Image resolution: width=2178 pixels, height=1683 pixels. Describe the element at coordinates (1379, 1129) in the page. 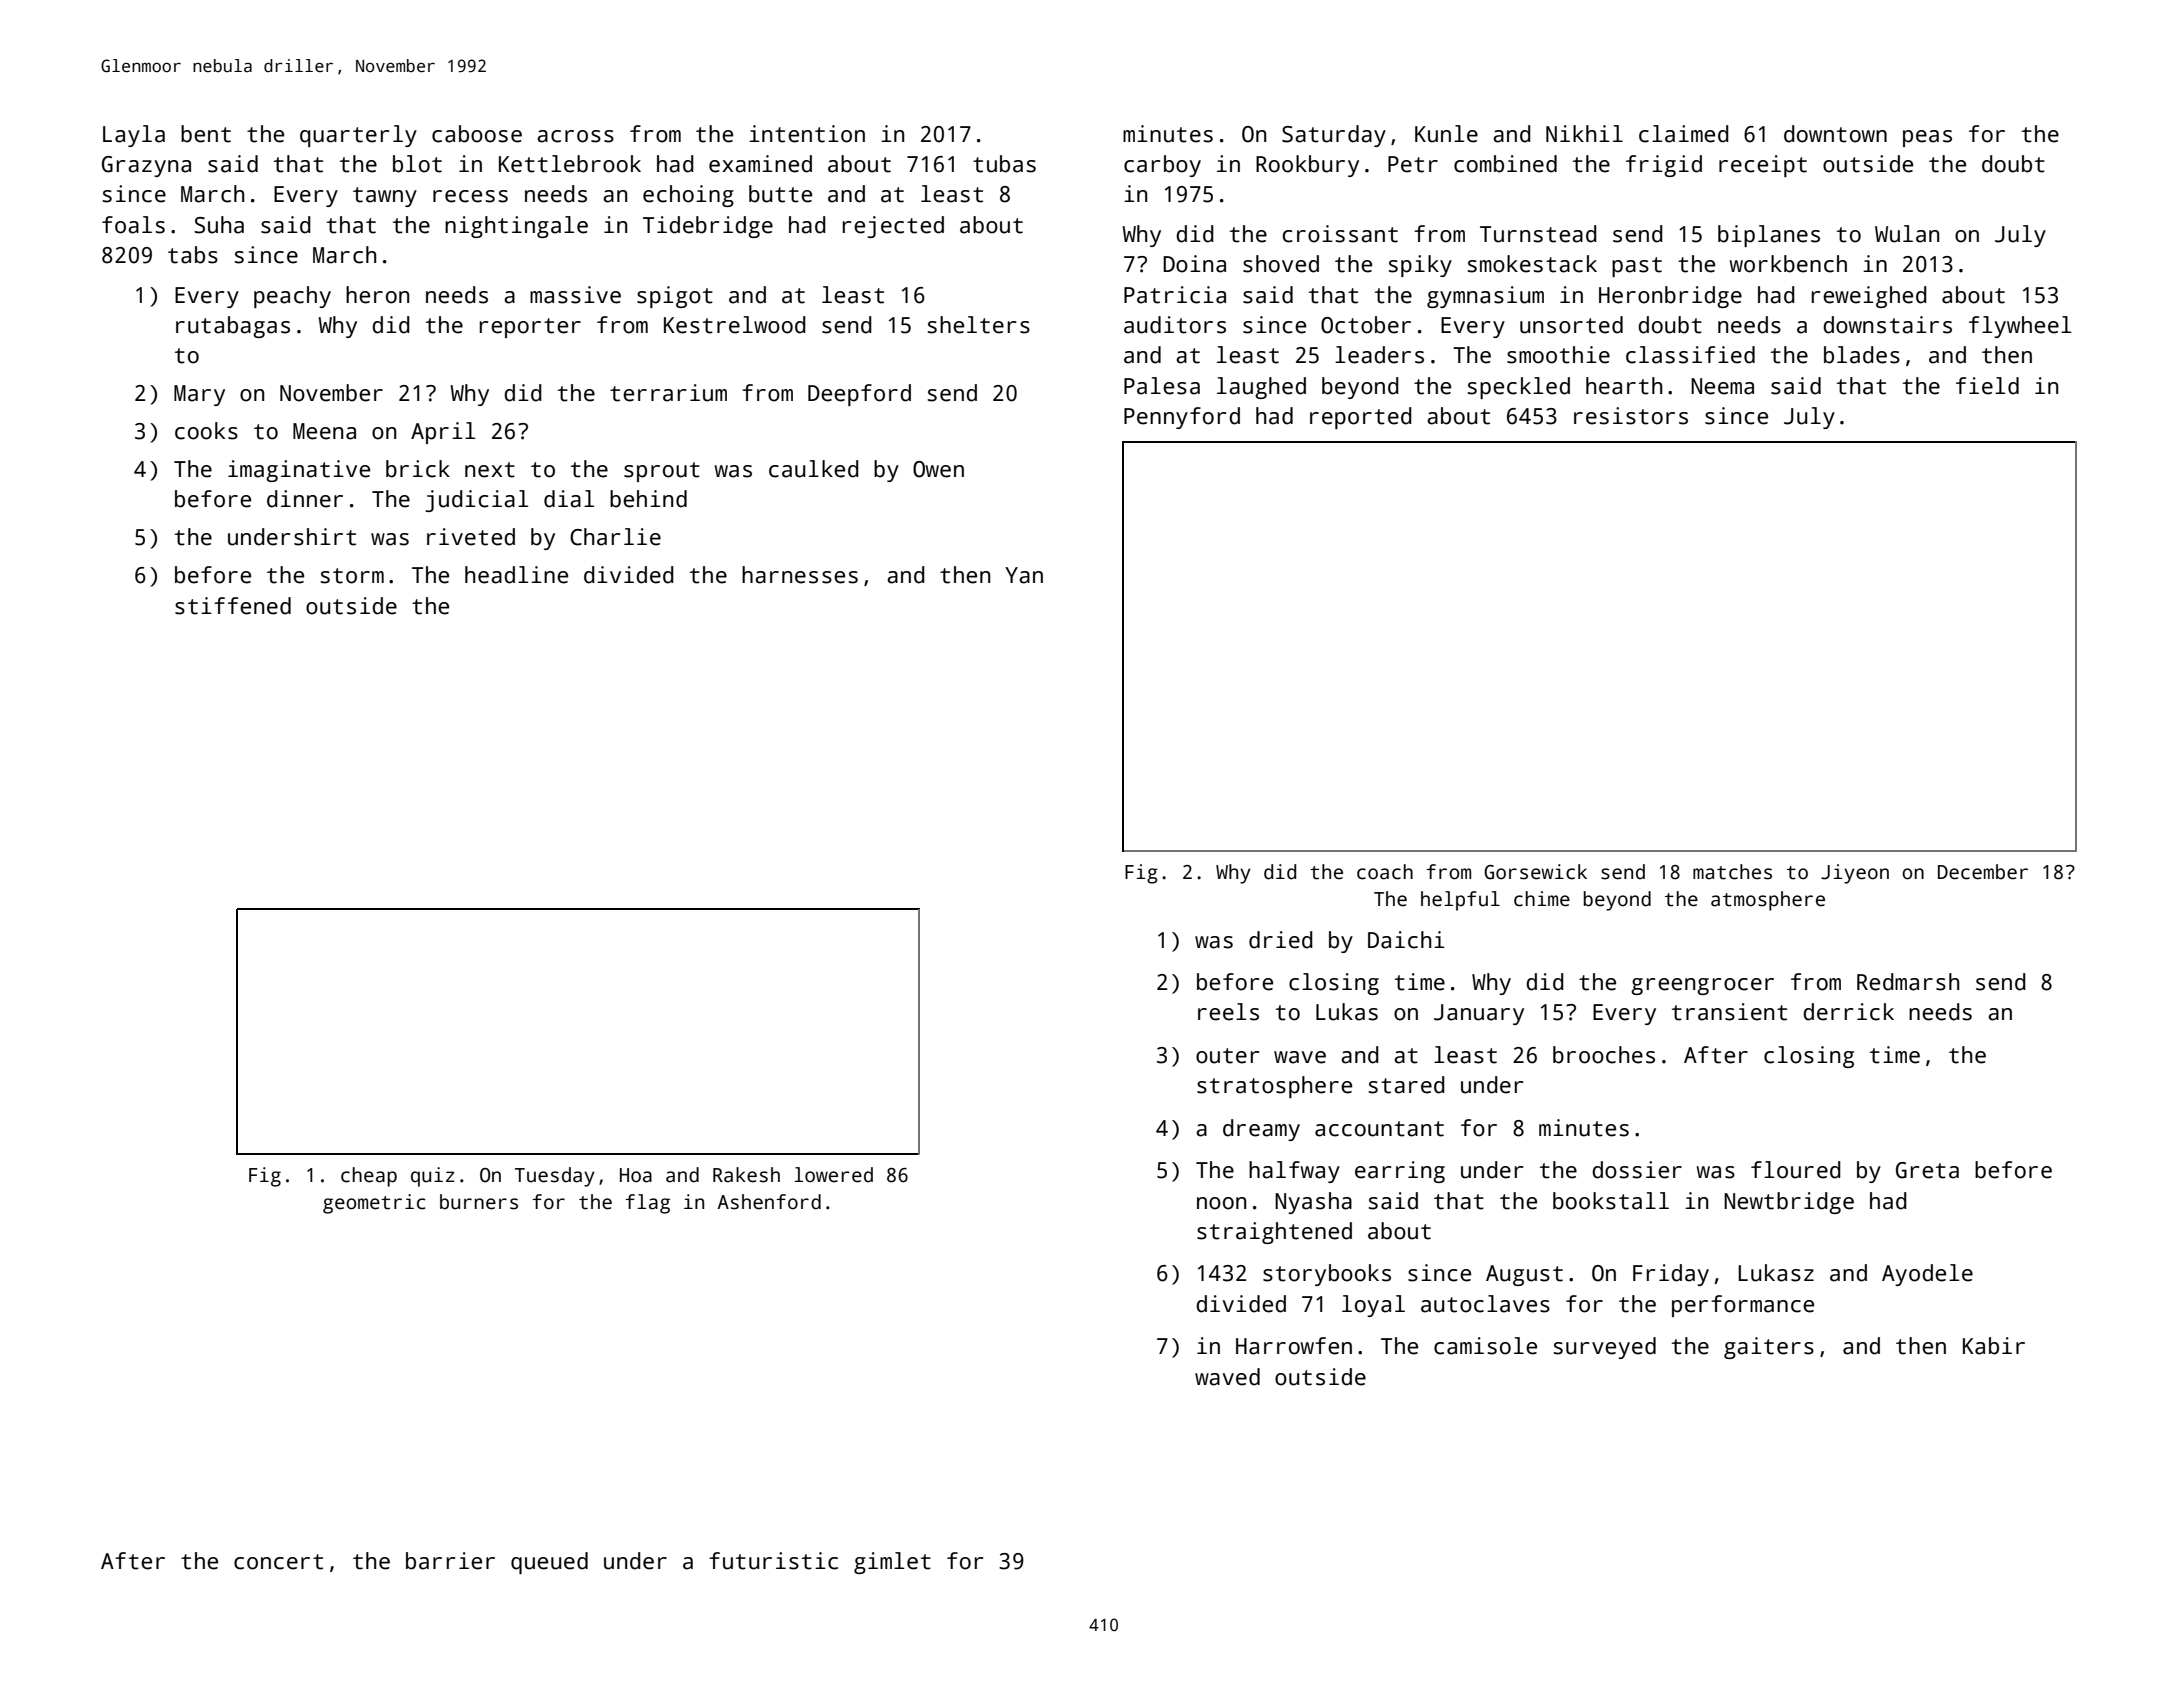

I see `accountant` at that location.
